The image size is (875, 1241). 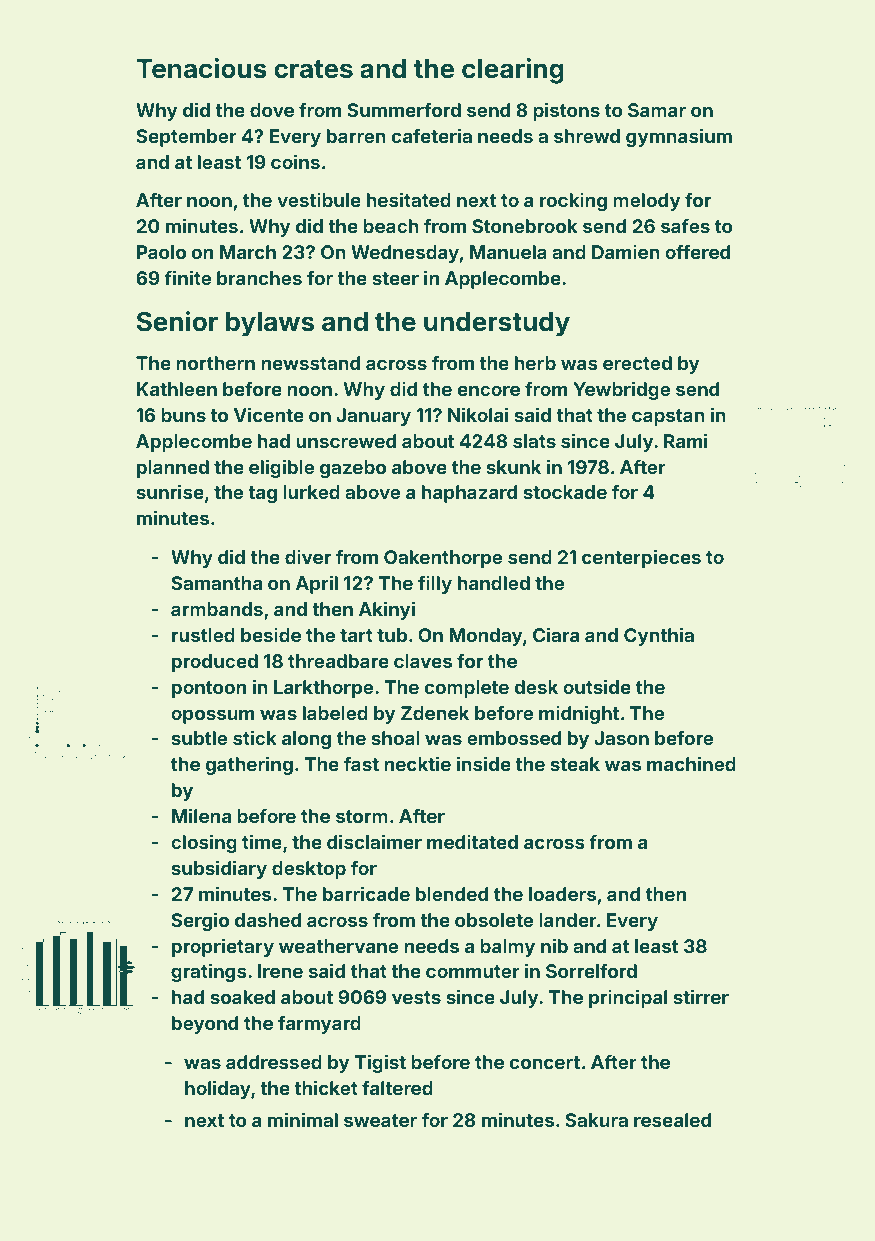 I want to click on melody, so click(x=646, y=202).
